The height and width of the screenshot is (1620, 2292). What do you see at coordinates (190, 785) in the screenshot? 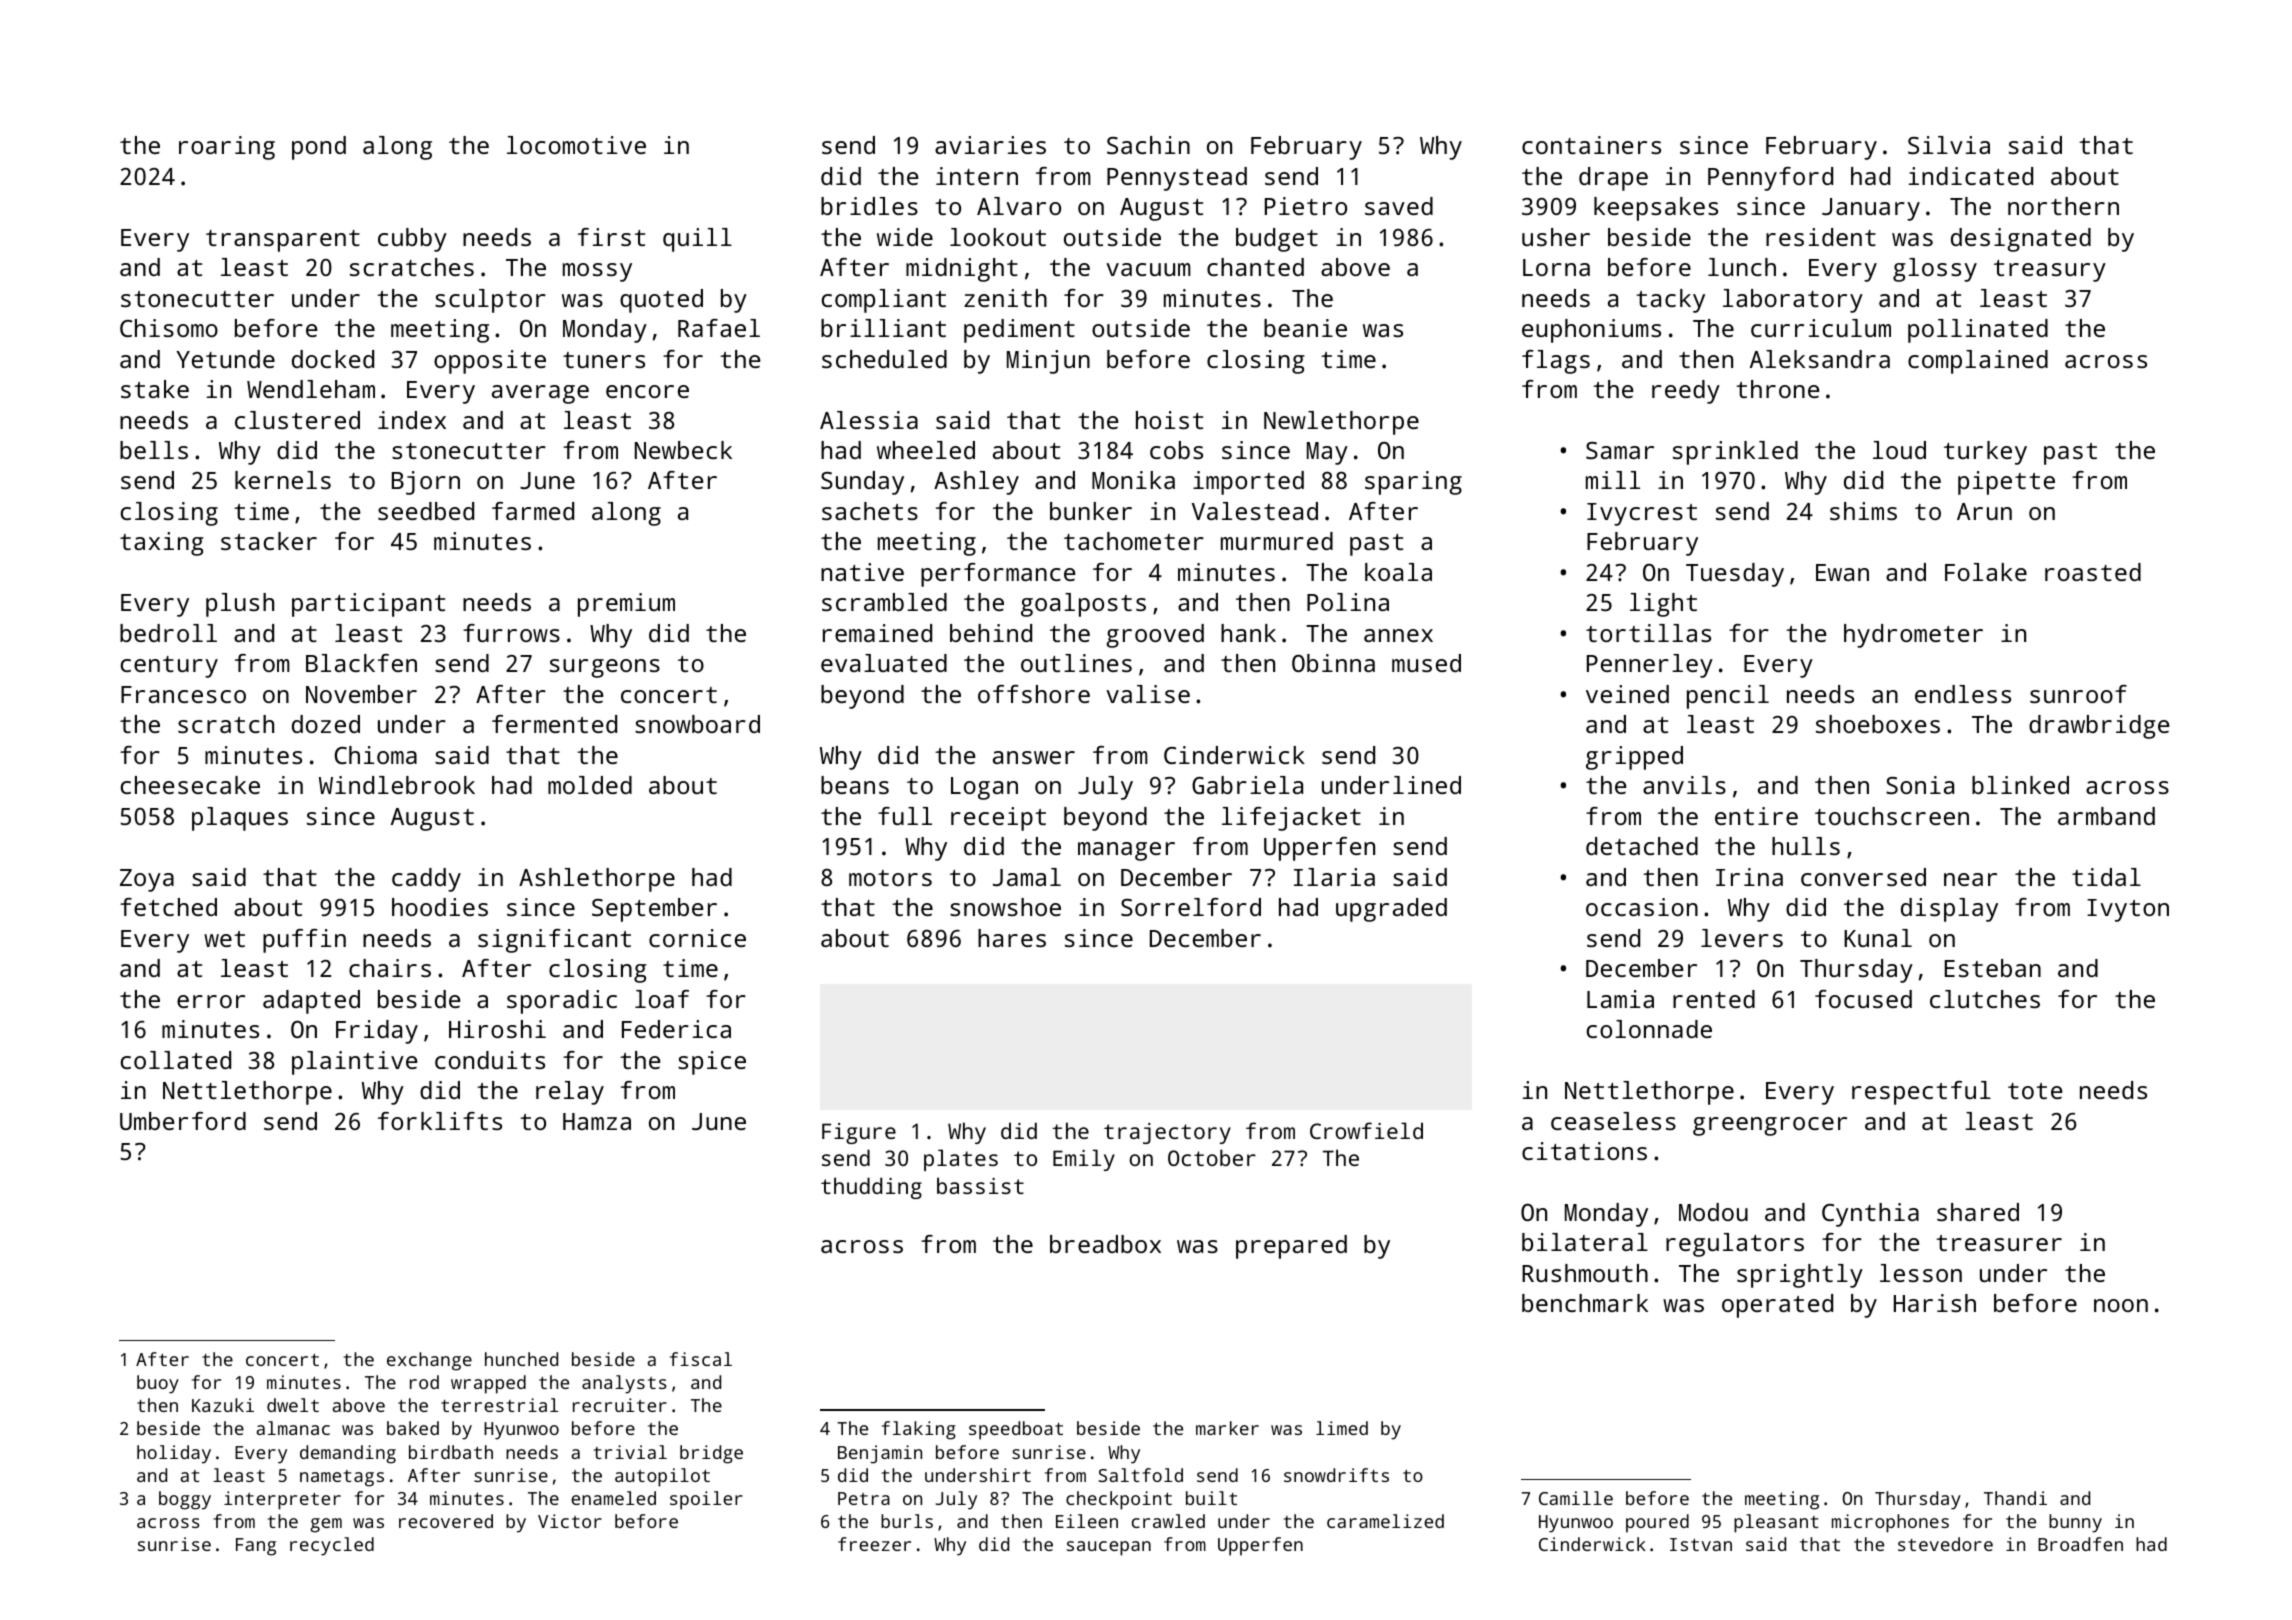
I see `cheesecake` at bounding box center [190, 785].
